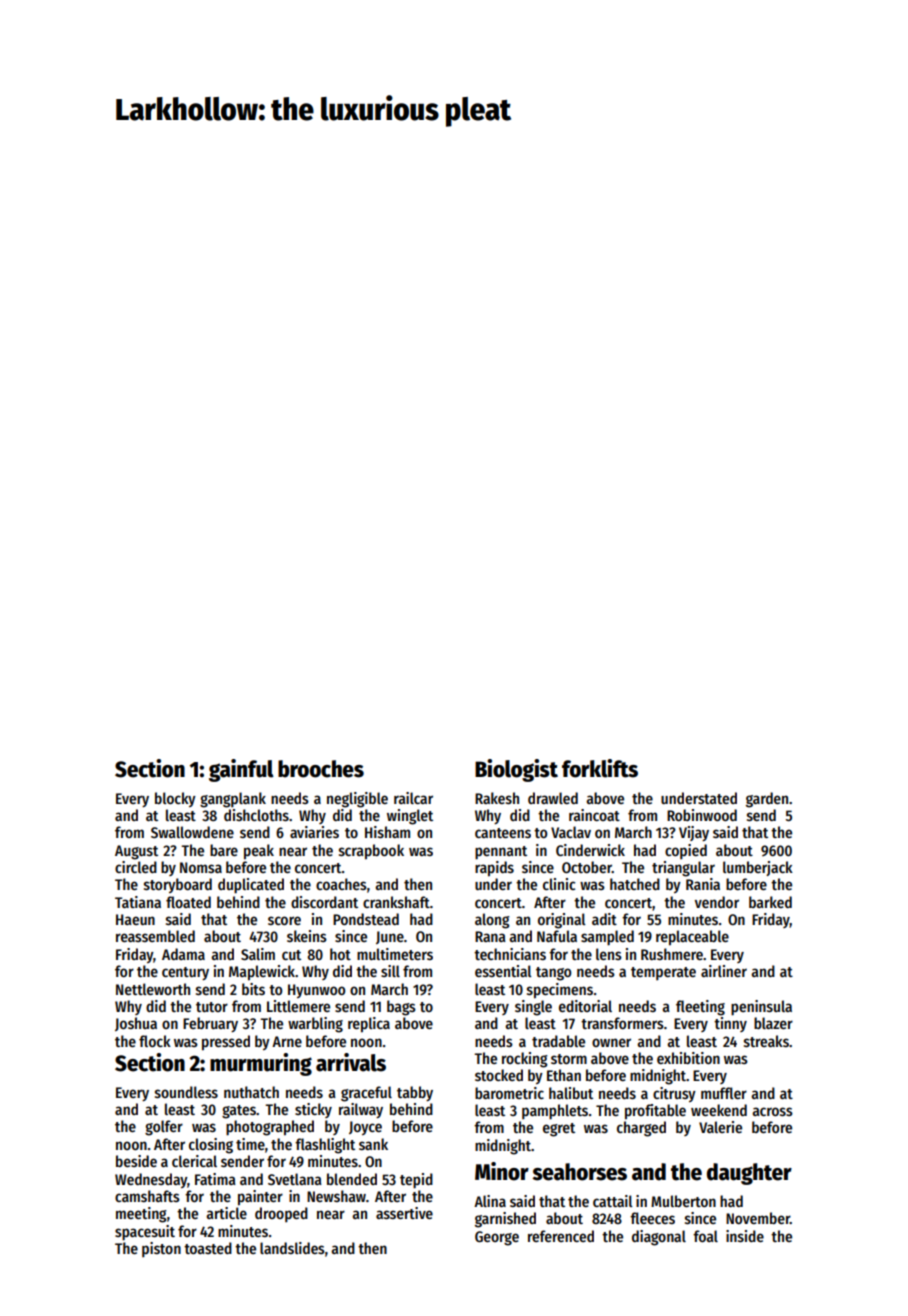 The image size is (908, 1316). I want to click on Minor, so click(502, 1171).
